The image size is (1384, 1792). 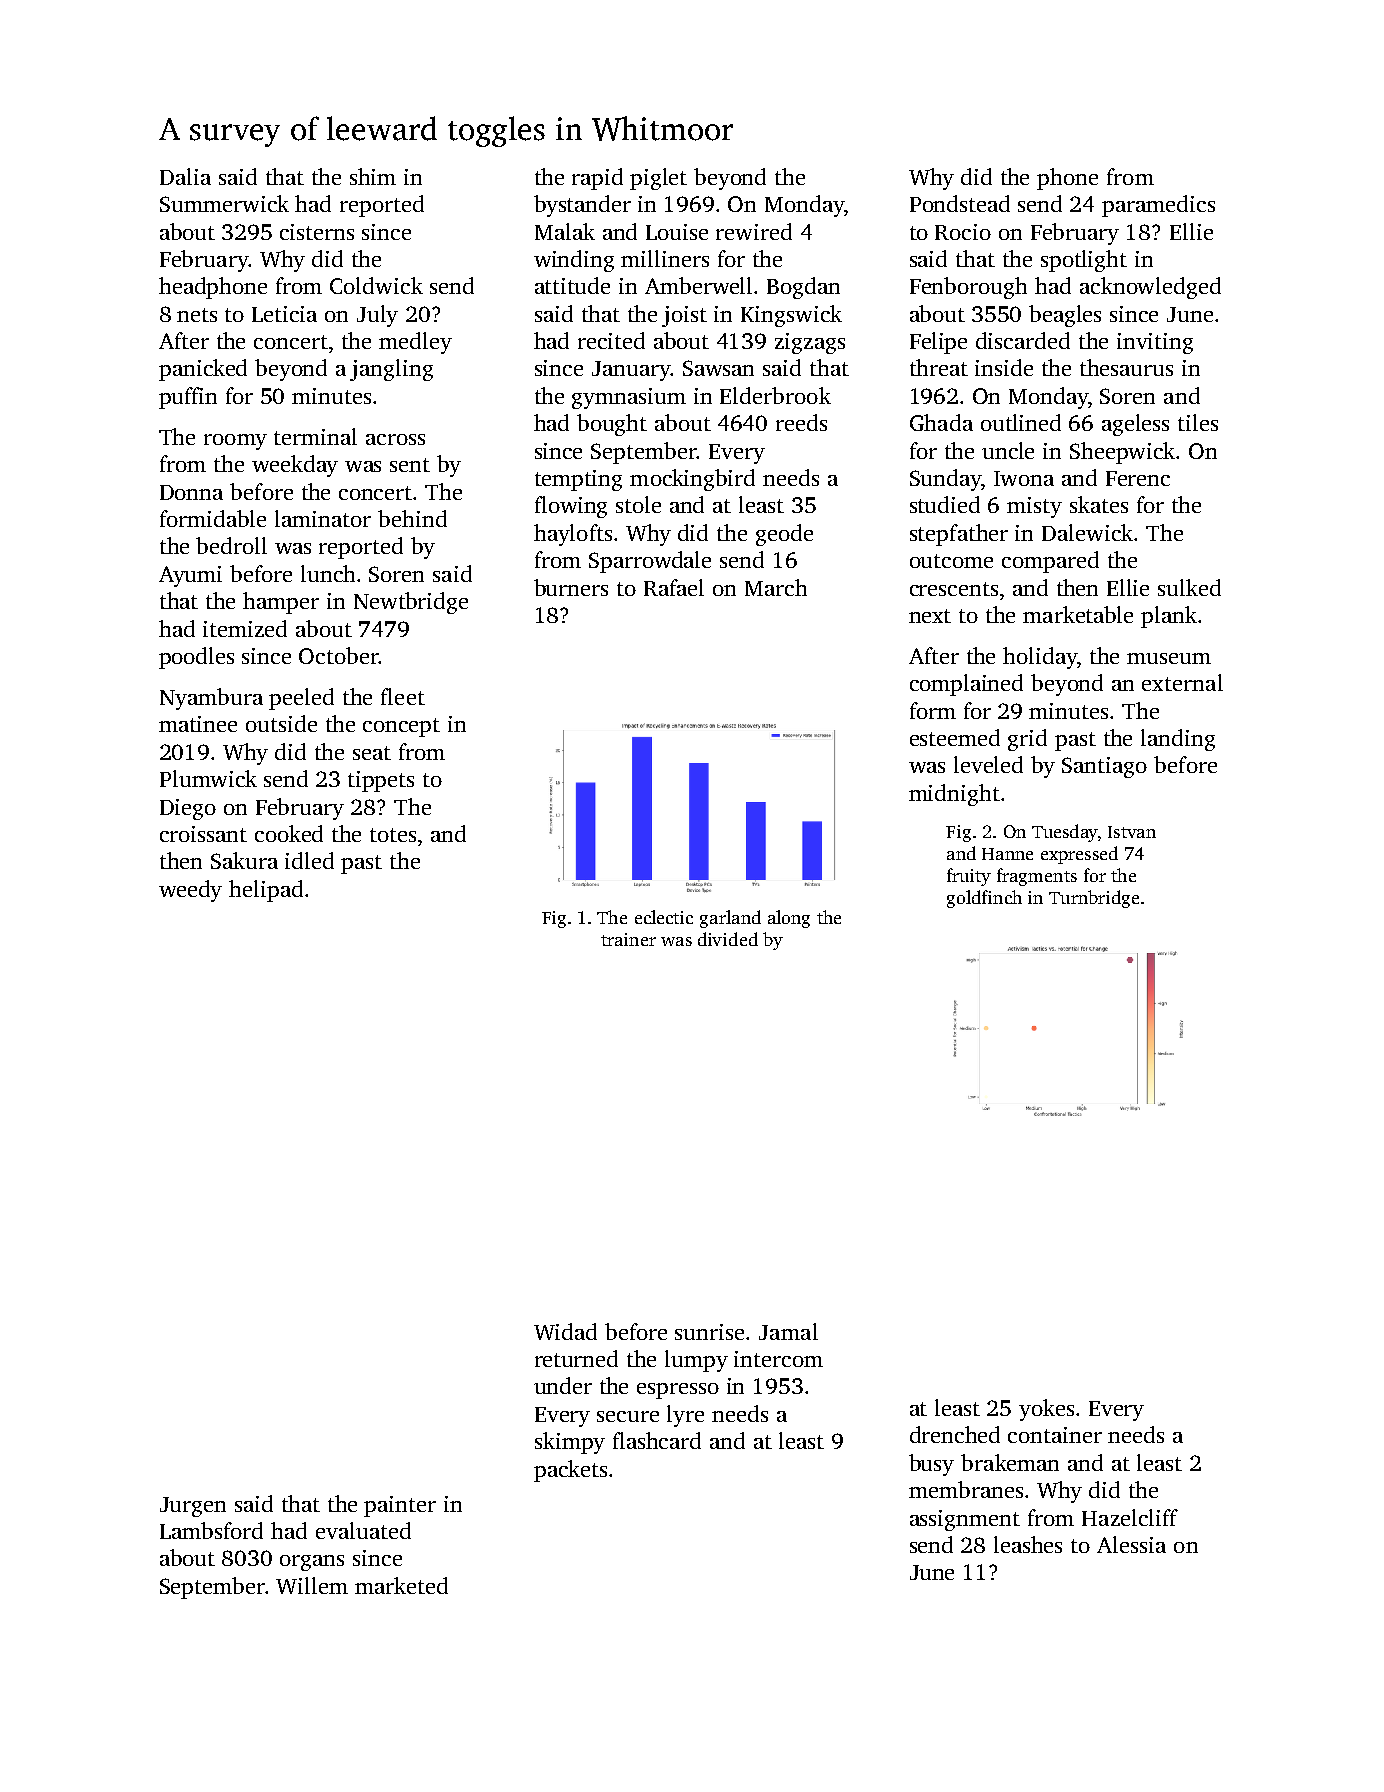 I want to click on concept, so click(x=401, y=727).
